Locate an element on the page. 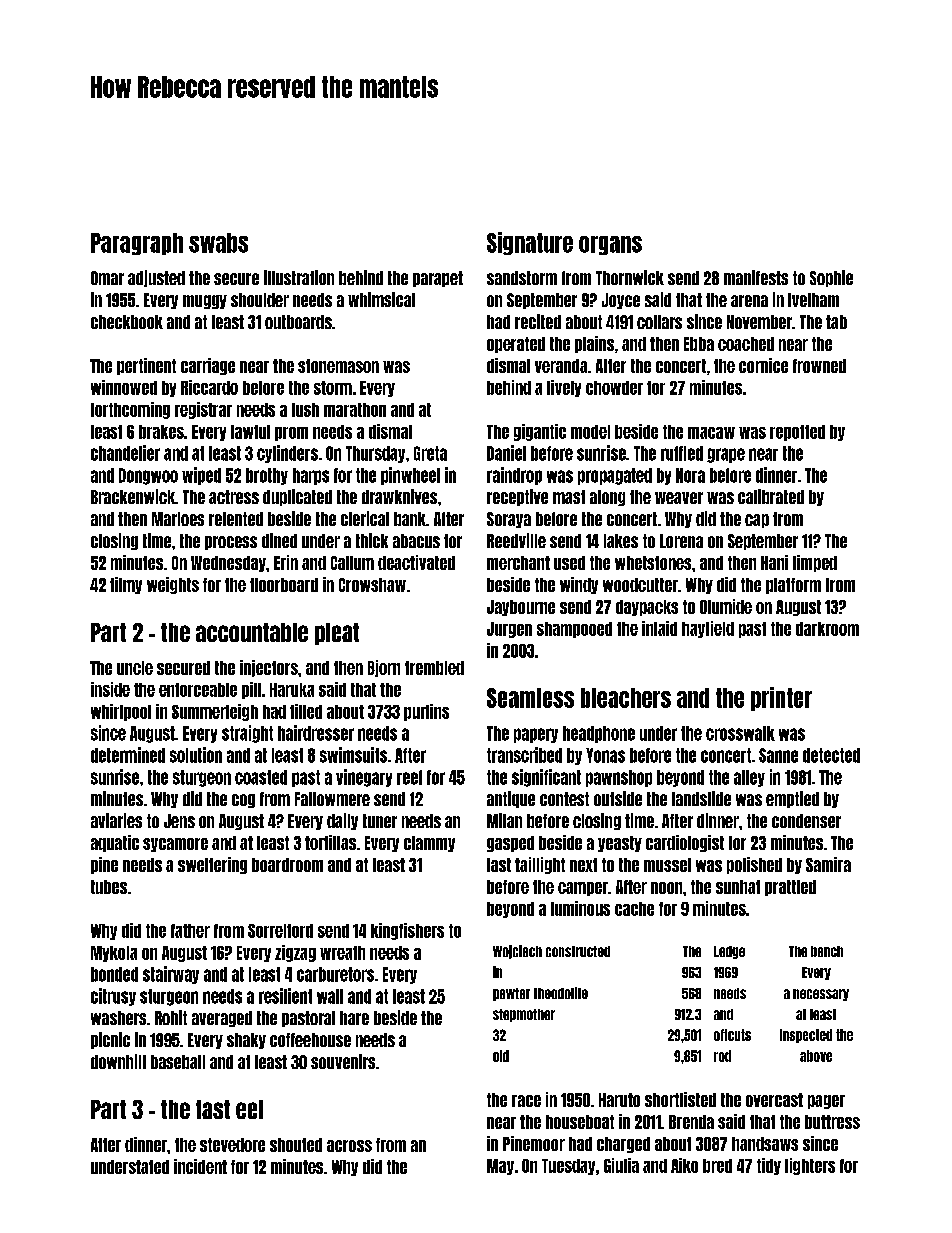 Image resolution: width=952 pixels, height=1233 pixels. determined is located at coordinates (128, 755).
